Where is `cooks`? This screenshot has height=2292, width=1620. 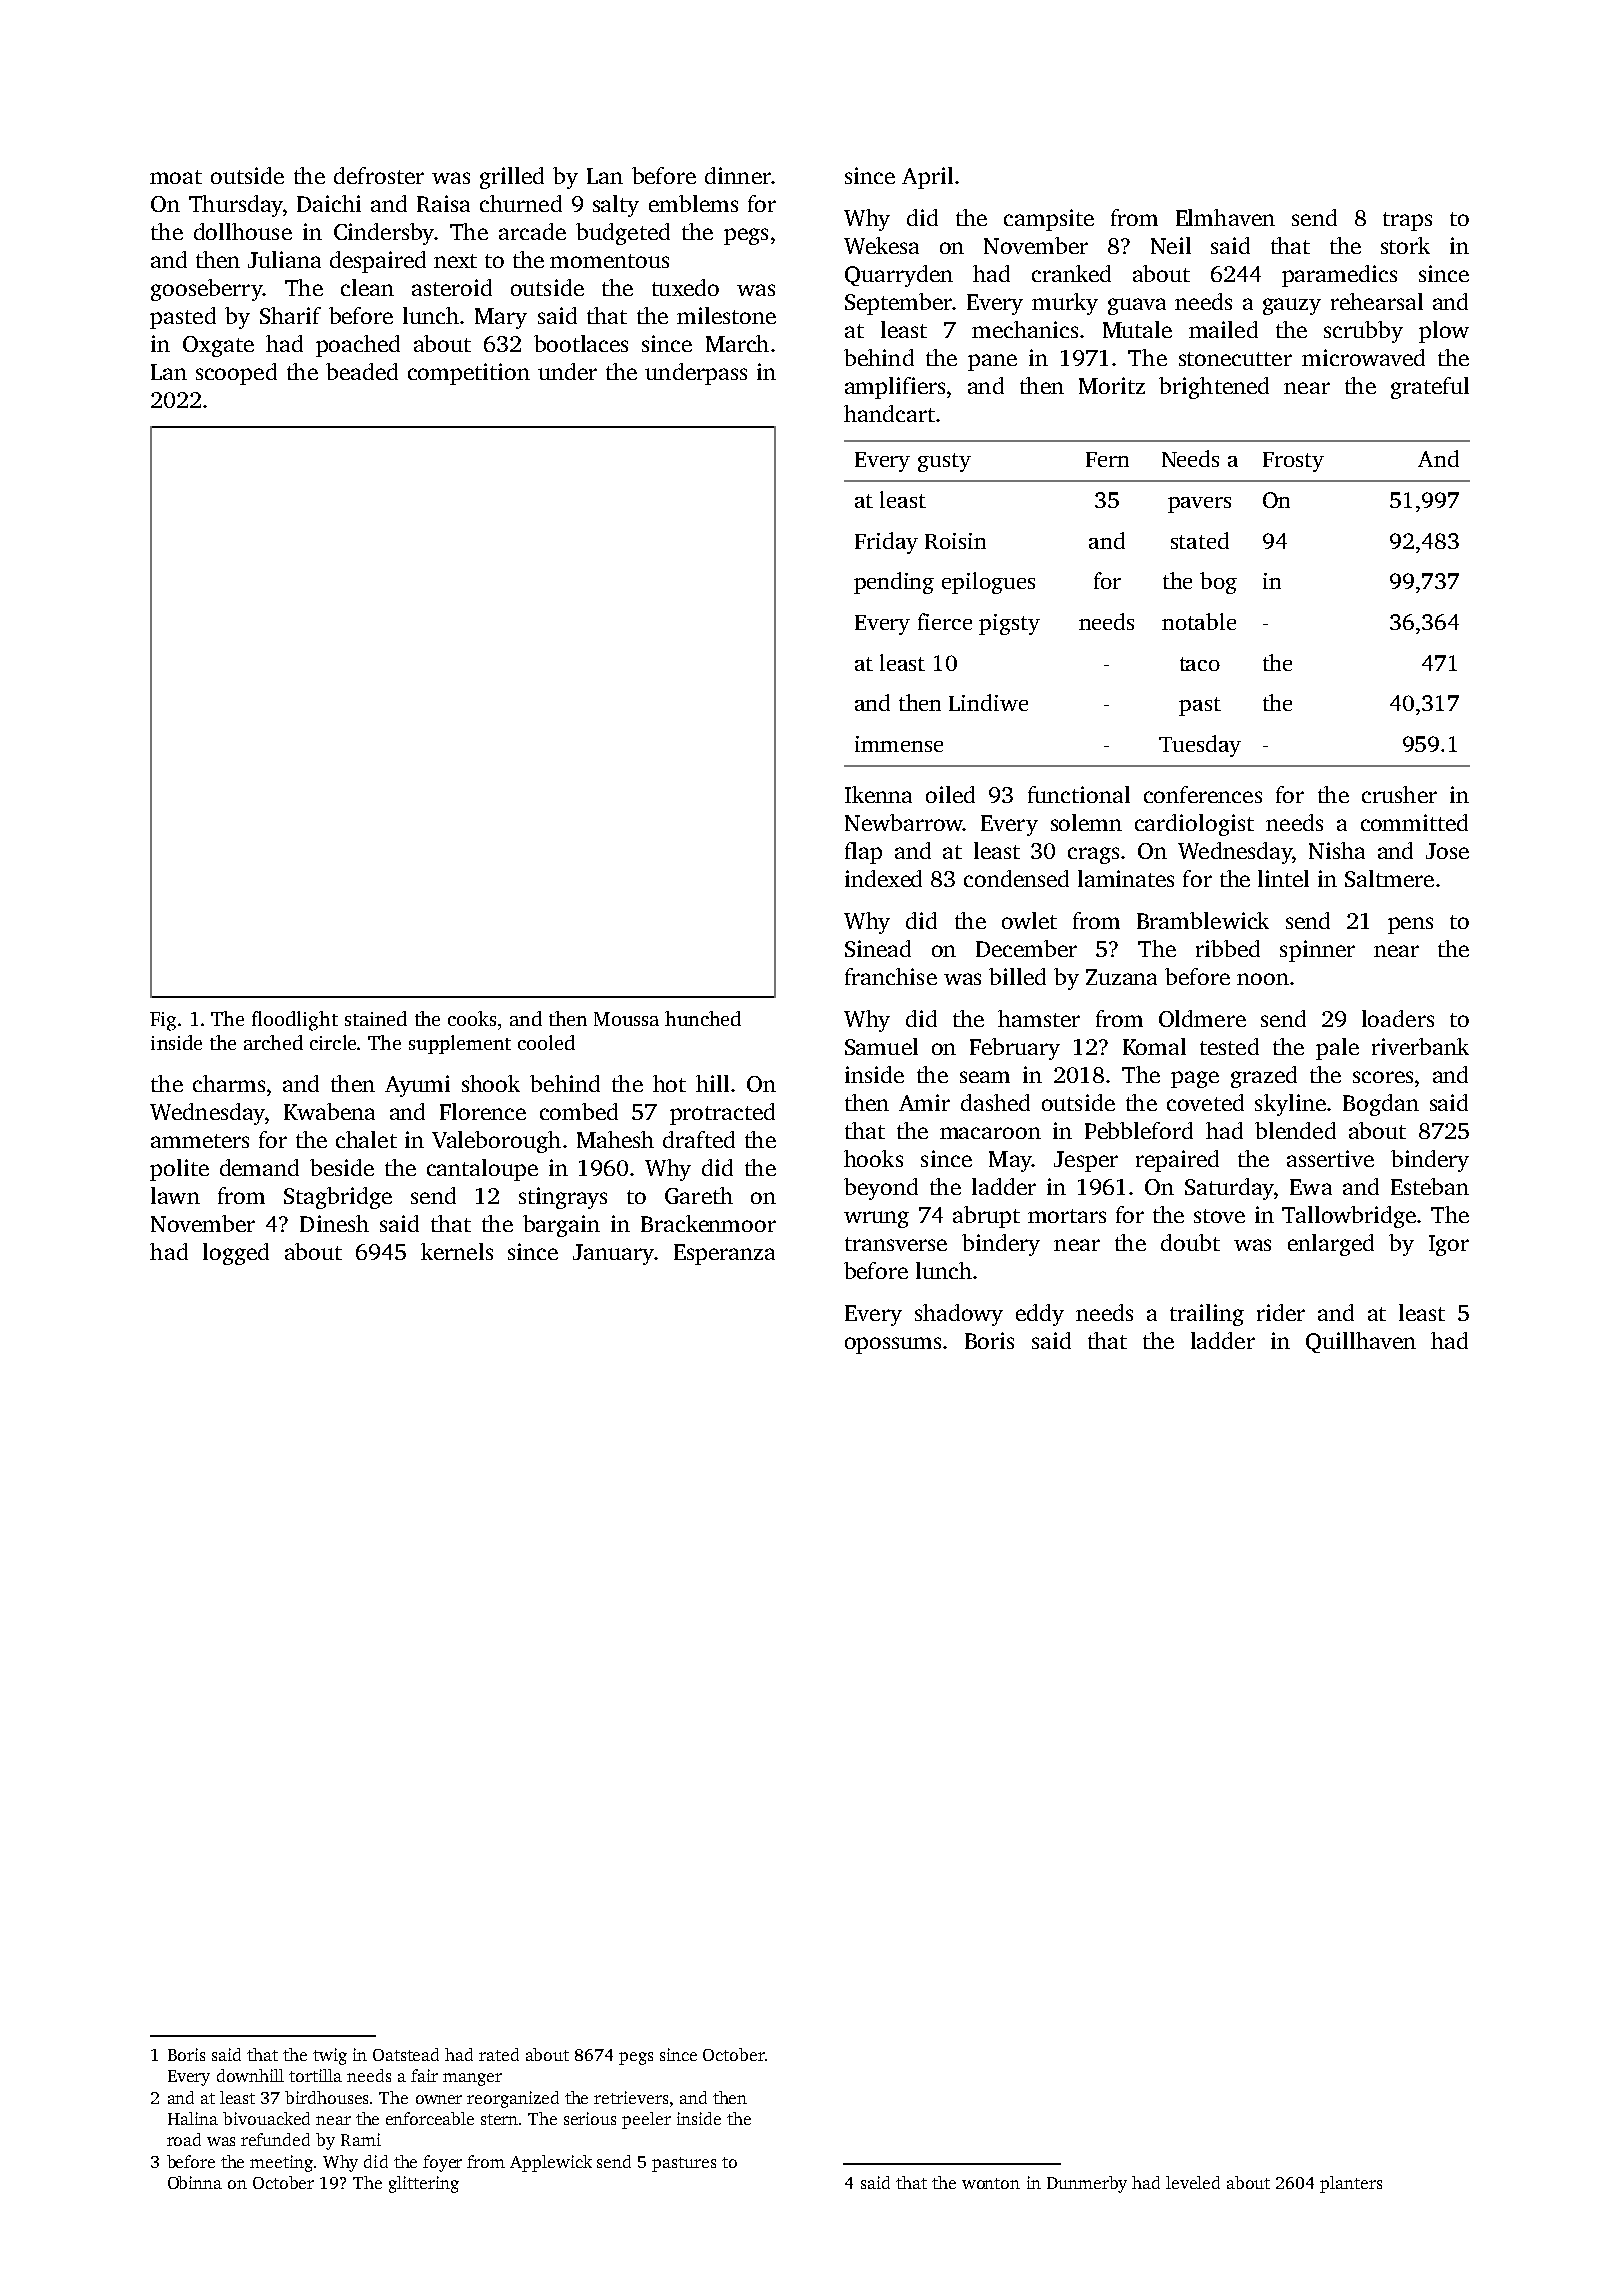
cooks is located at coordinates (472, 1018).
